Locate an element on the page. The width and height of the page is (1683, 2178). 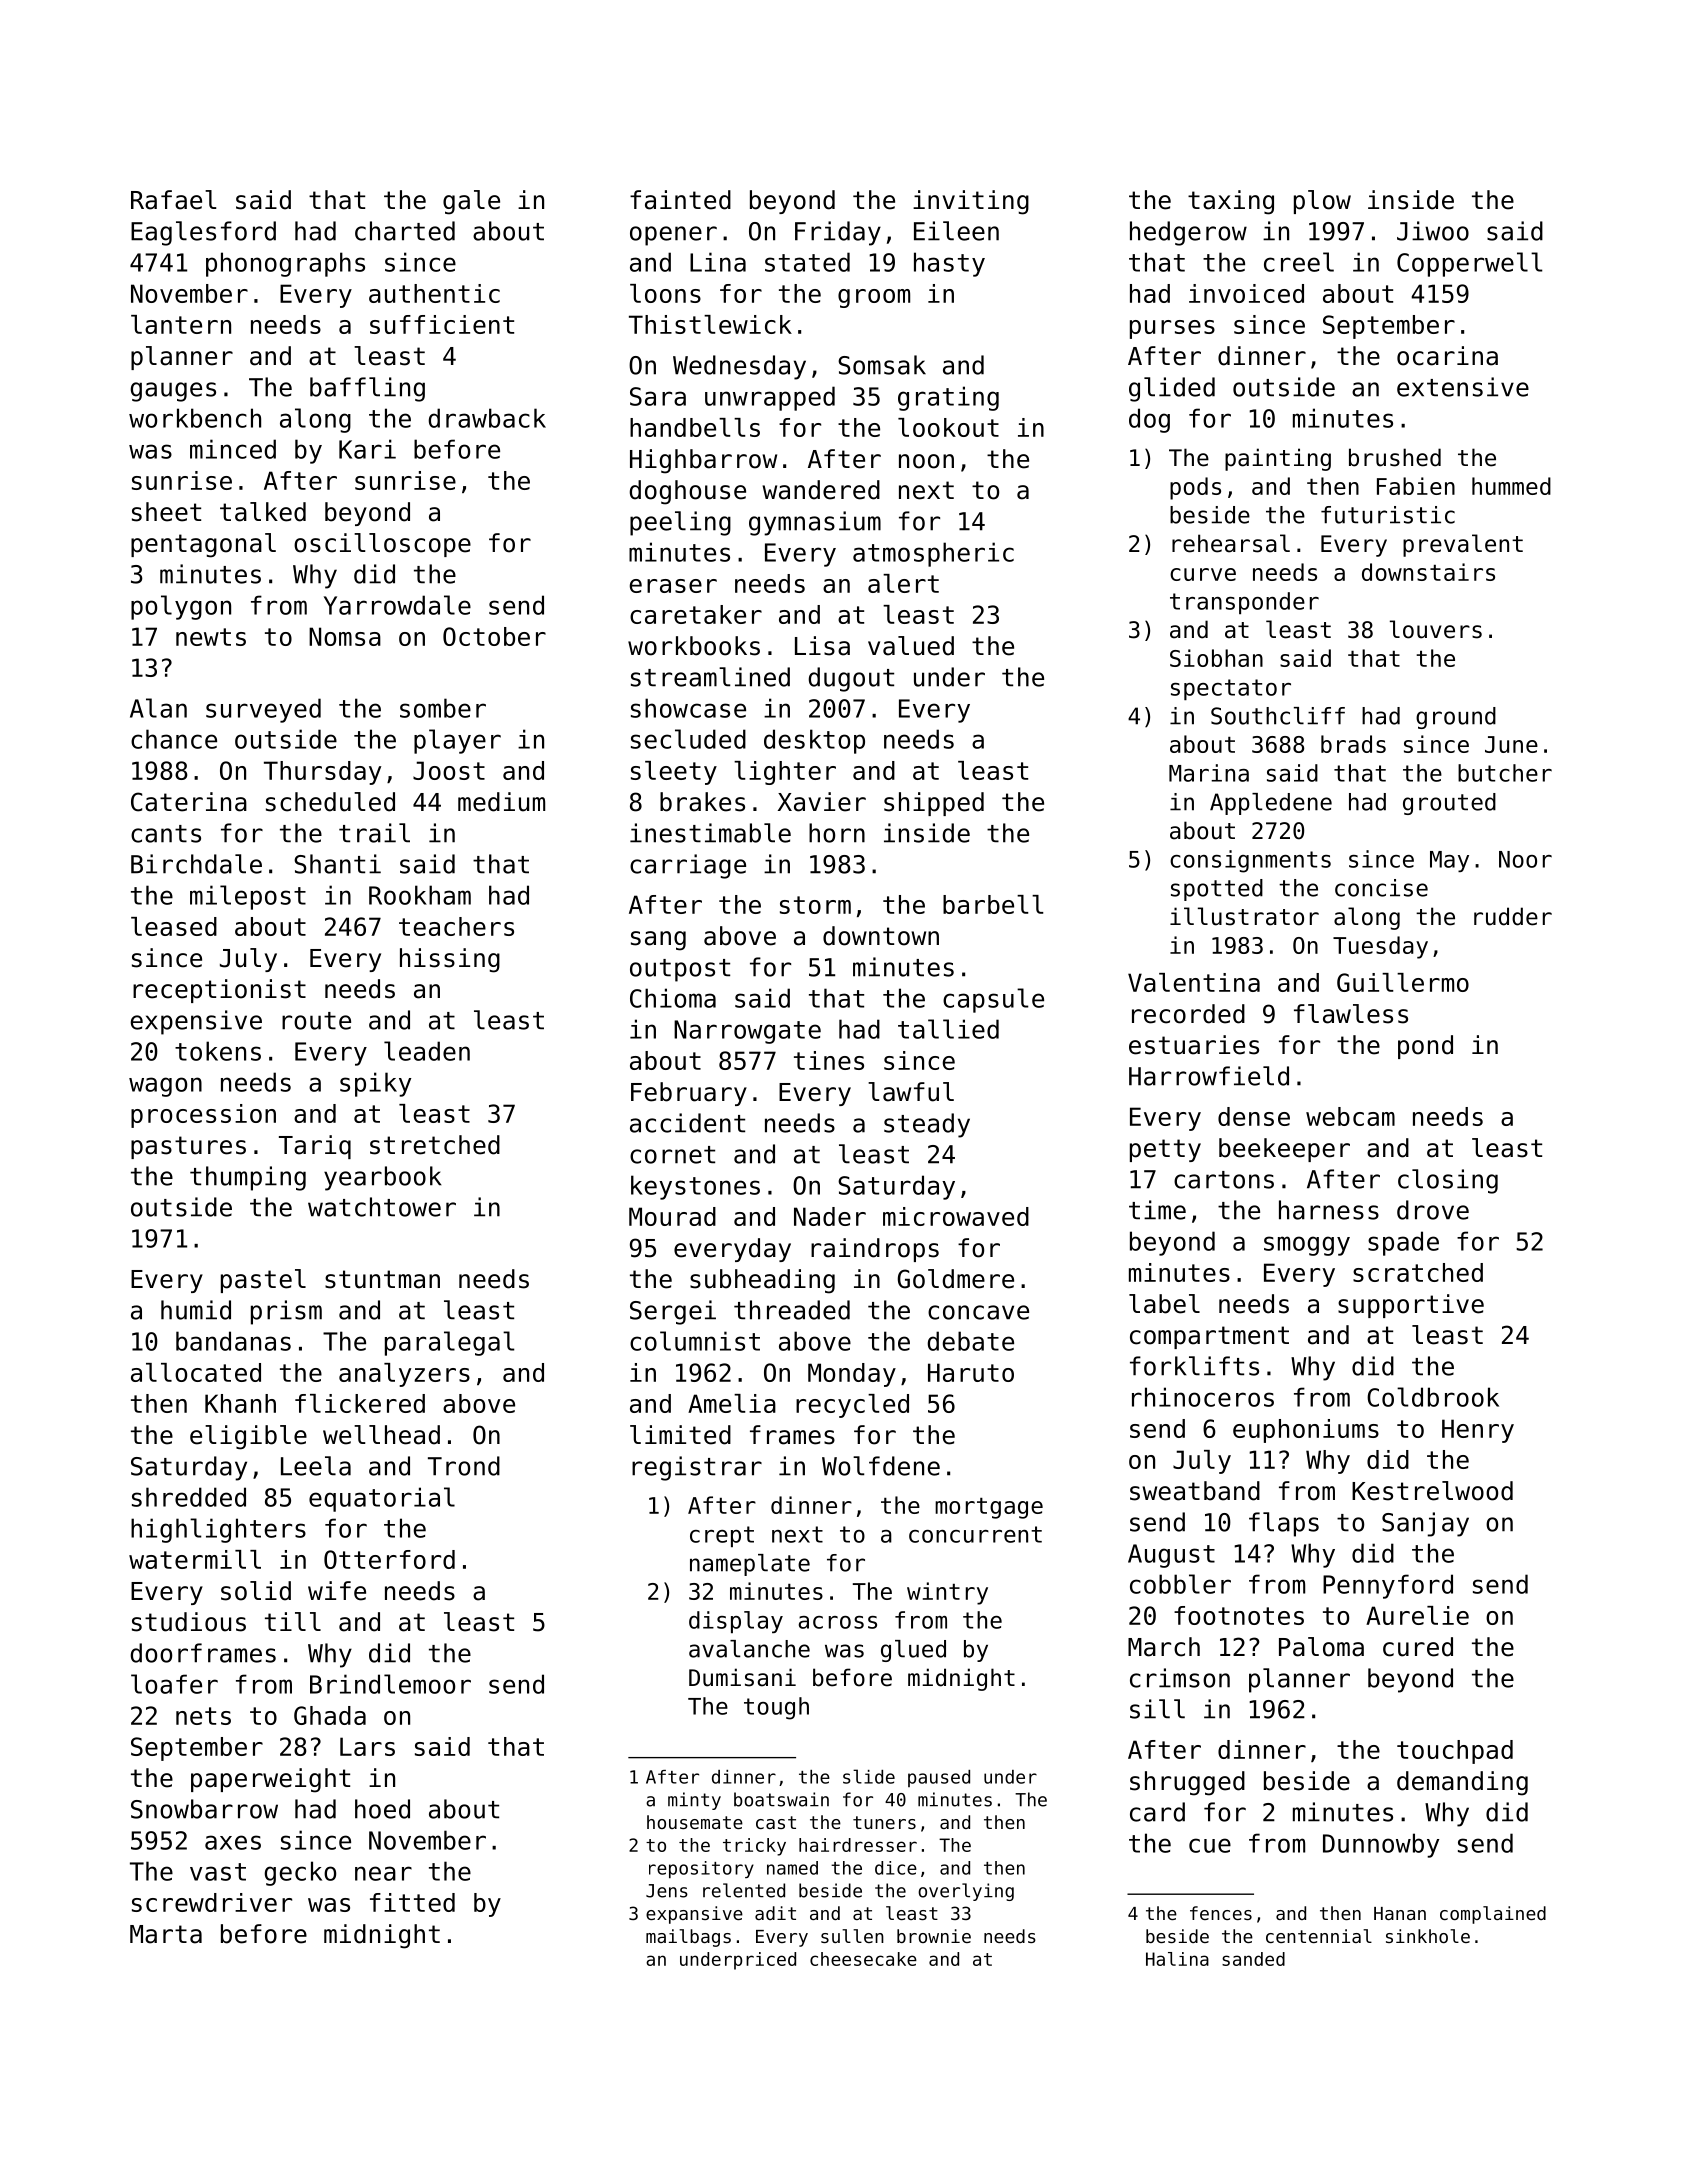
Trond is located at coordinates (464, 1466).
